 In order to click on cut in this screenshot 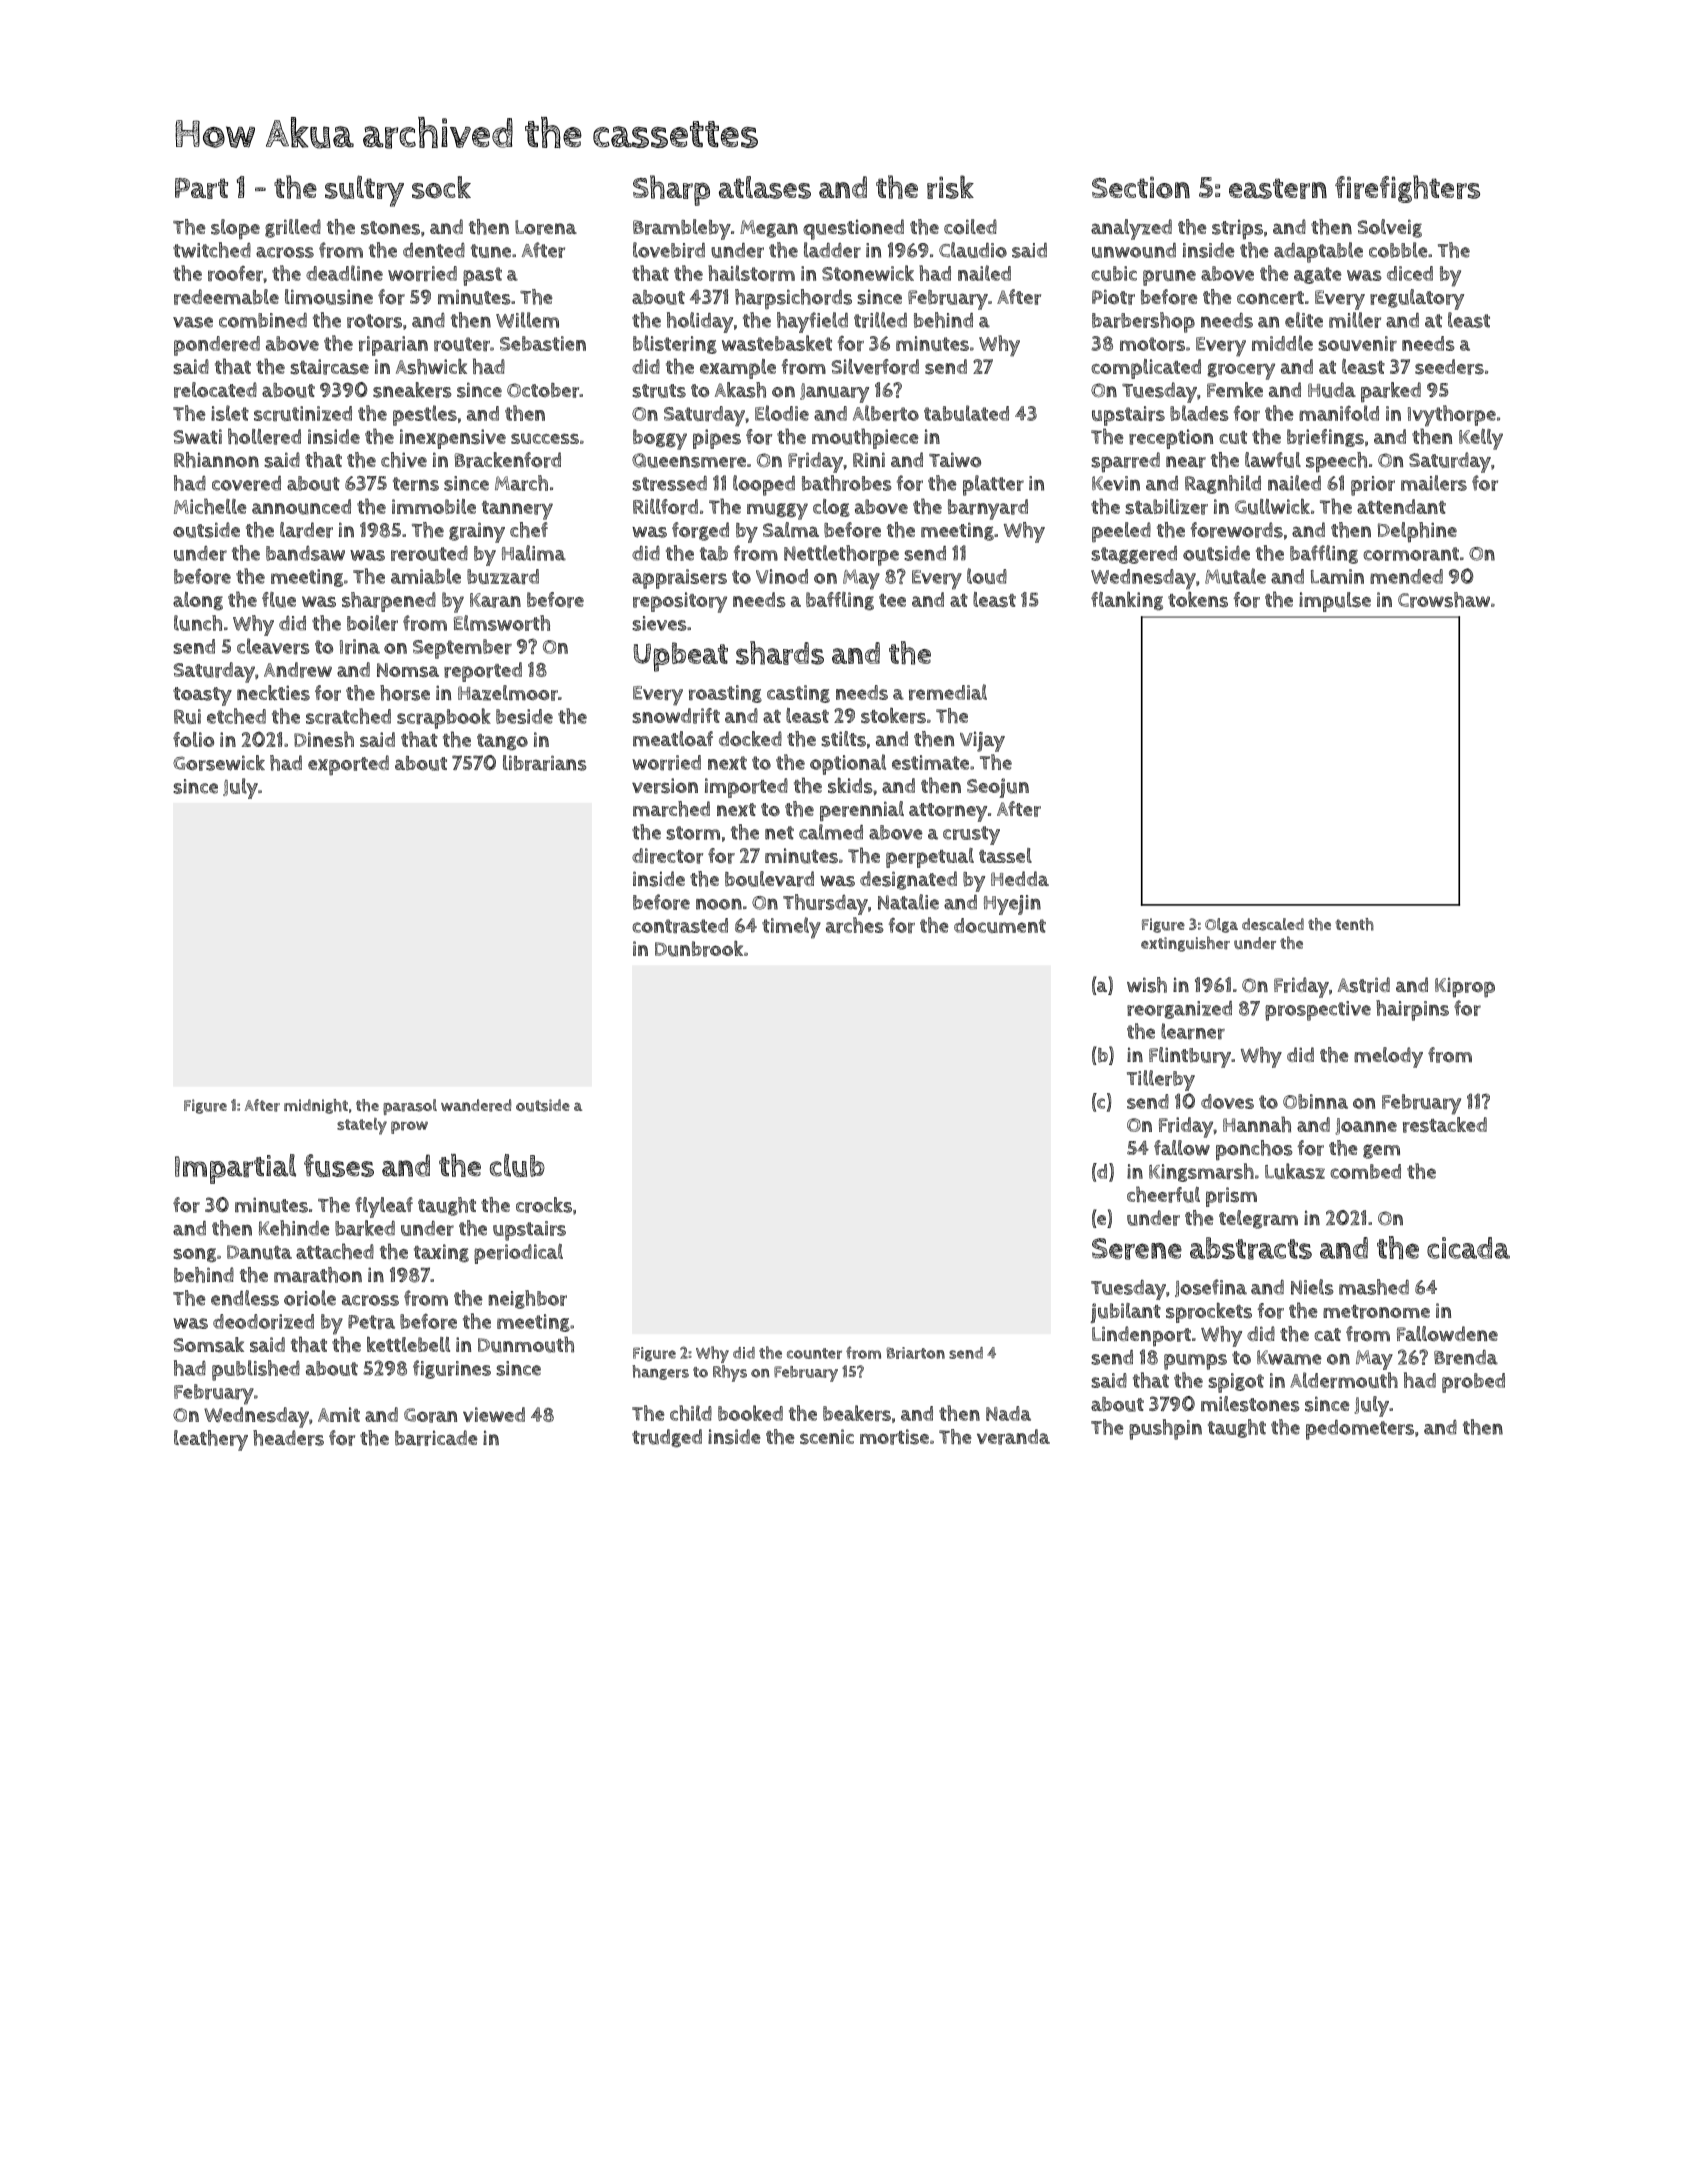, I will do `click(1233, 437)`.
